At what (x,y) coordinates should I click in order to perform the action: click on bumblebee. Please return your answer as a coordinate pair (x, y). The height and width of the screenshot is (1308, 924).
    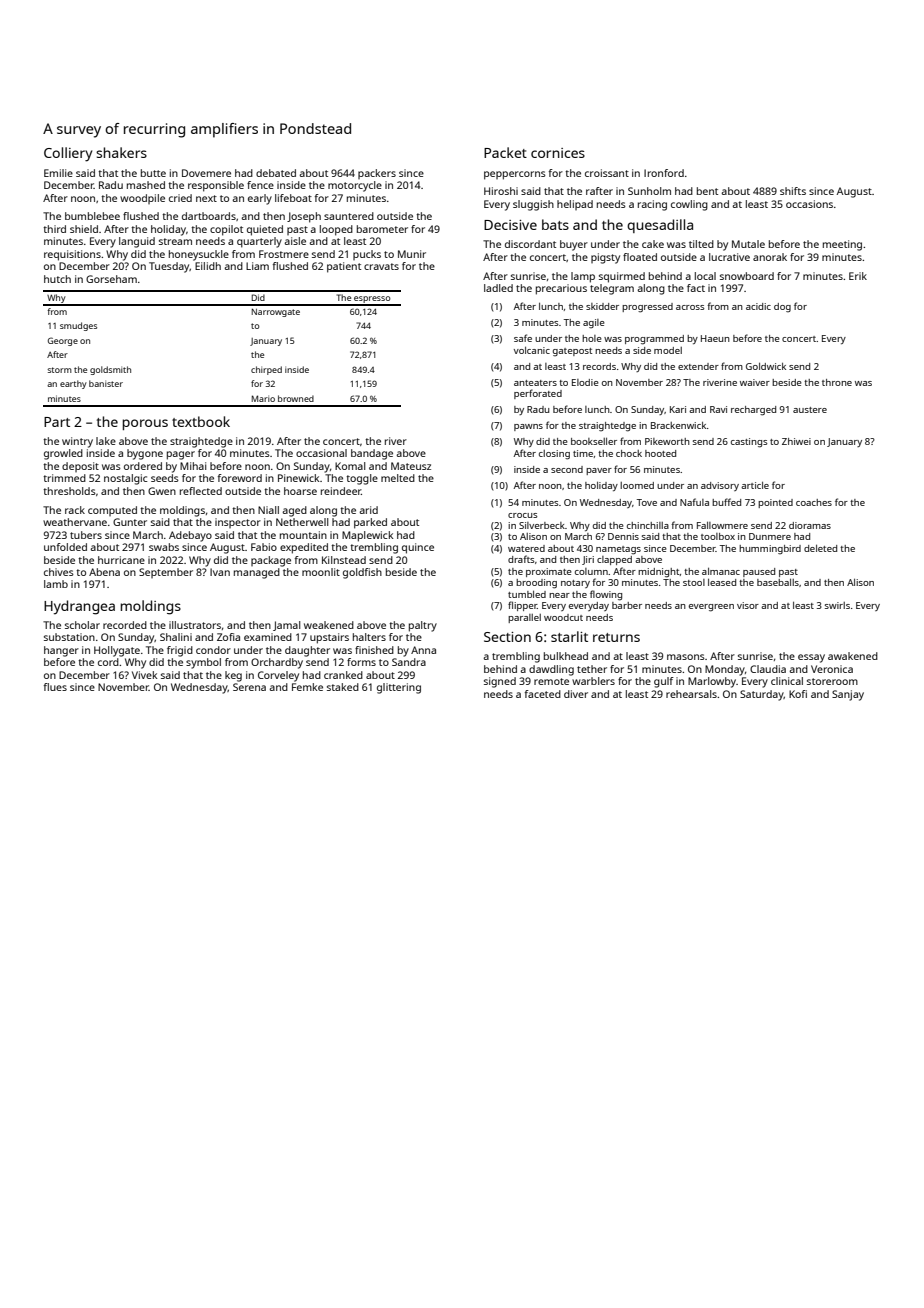
    Looking at the image, I should click on (92, 216).
